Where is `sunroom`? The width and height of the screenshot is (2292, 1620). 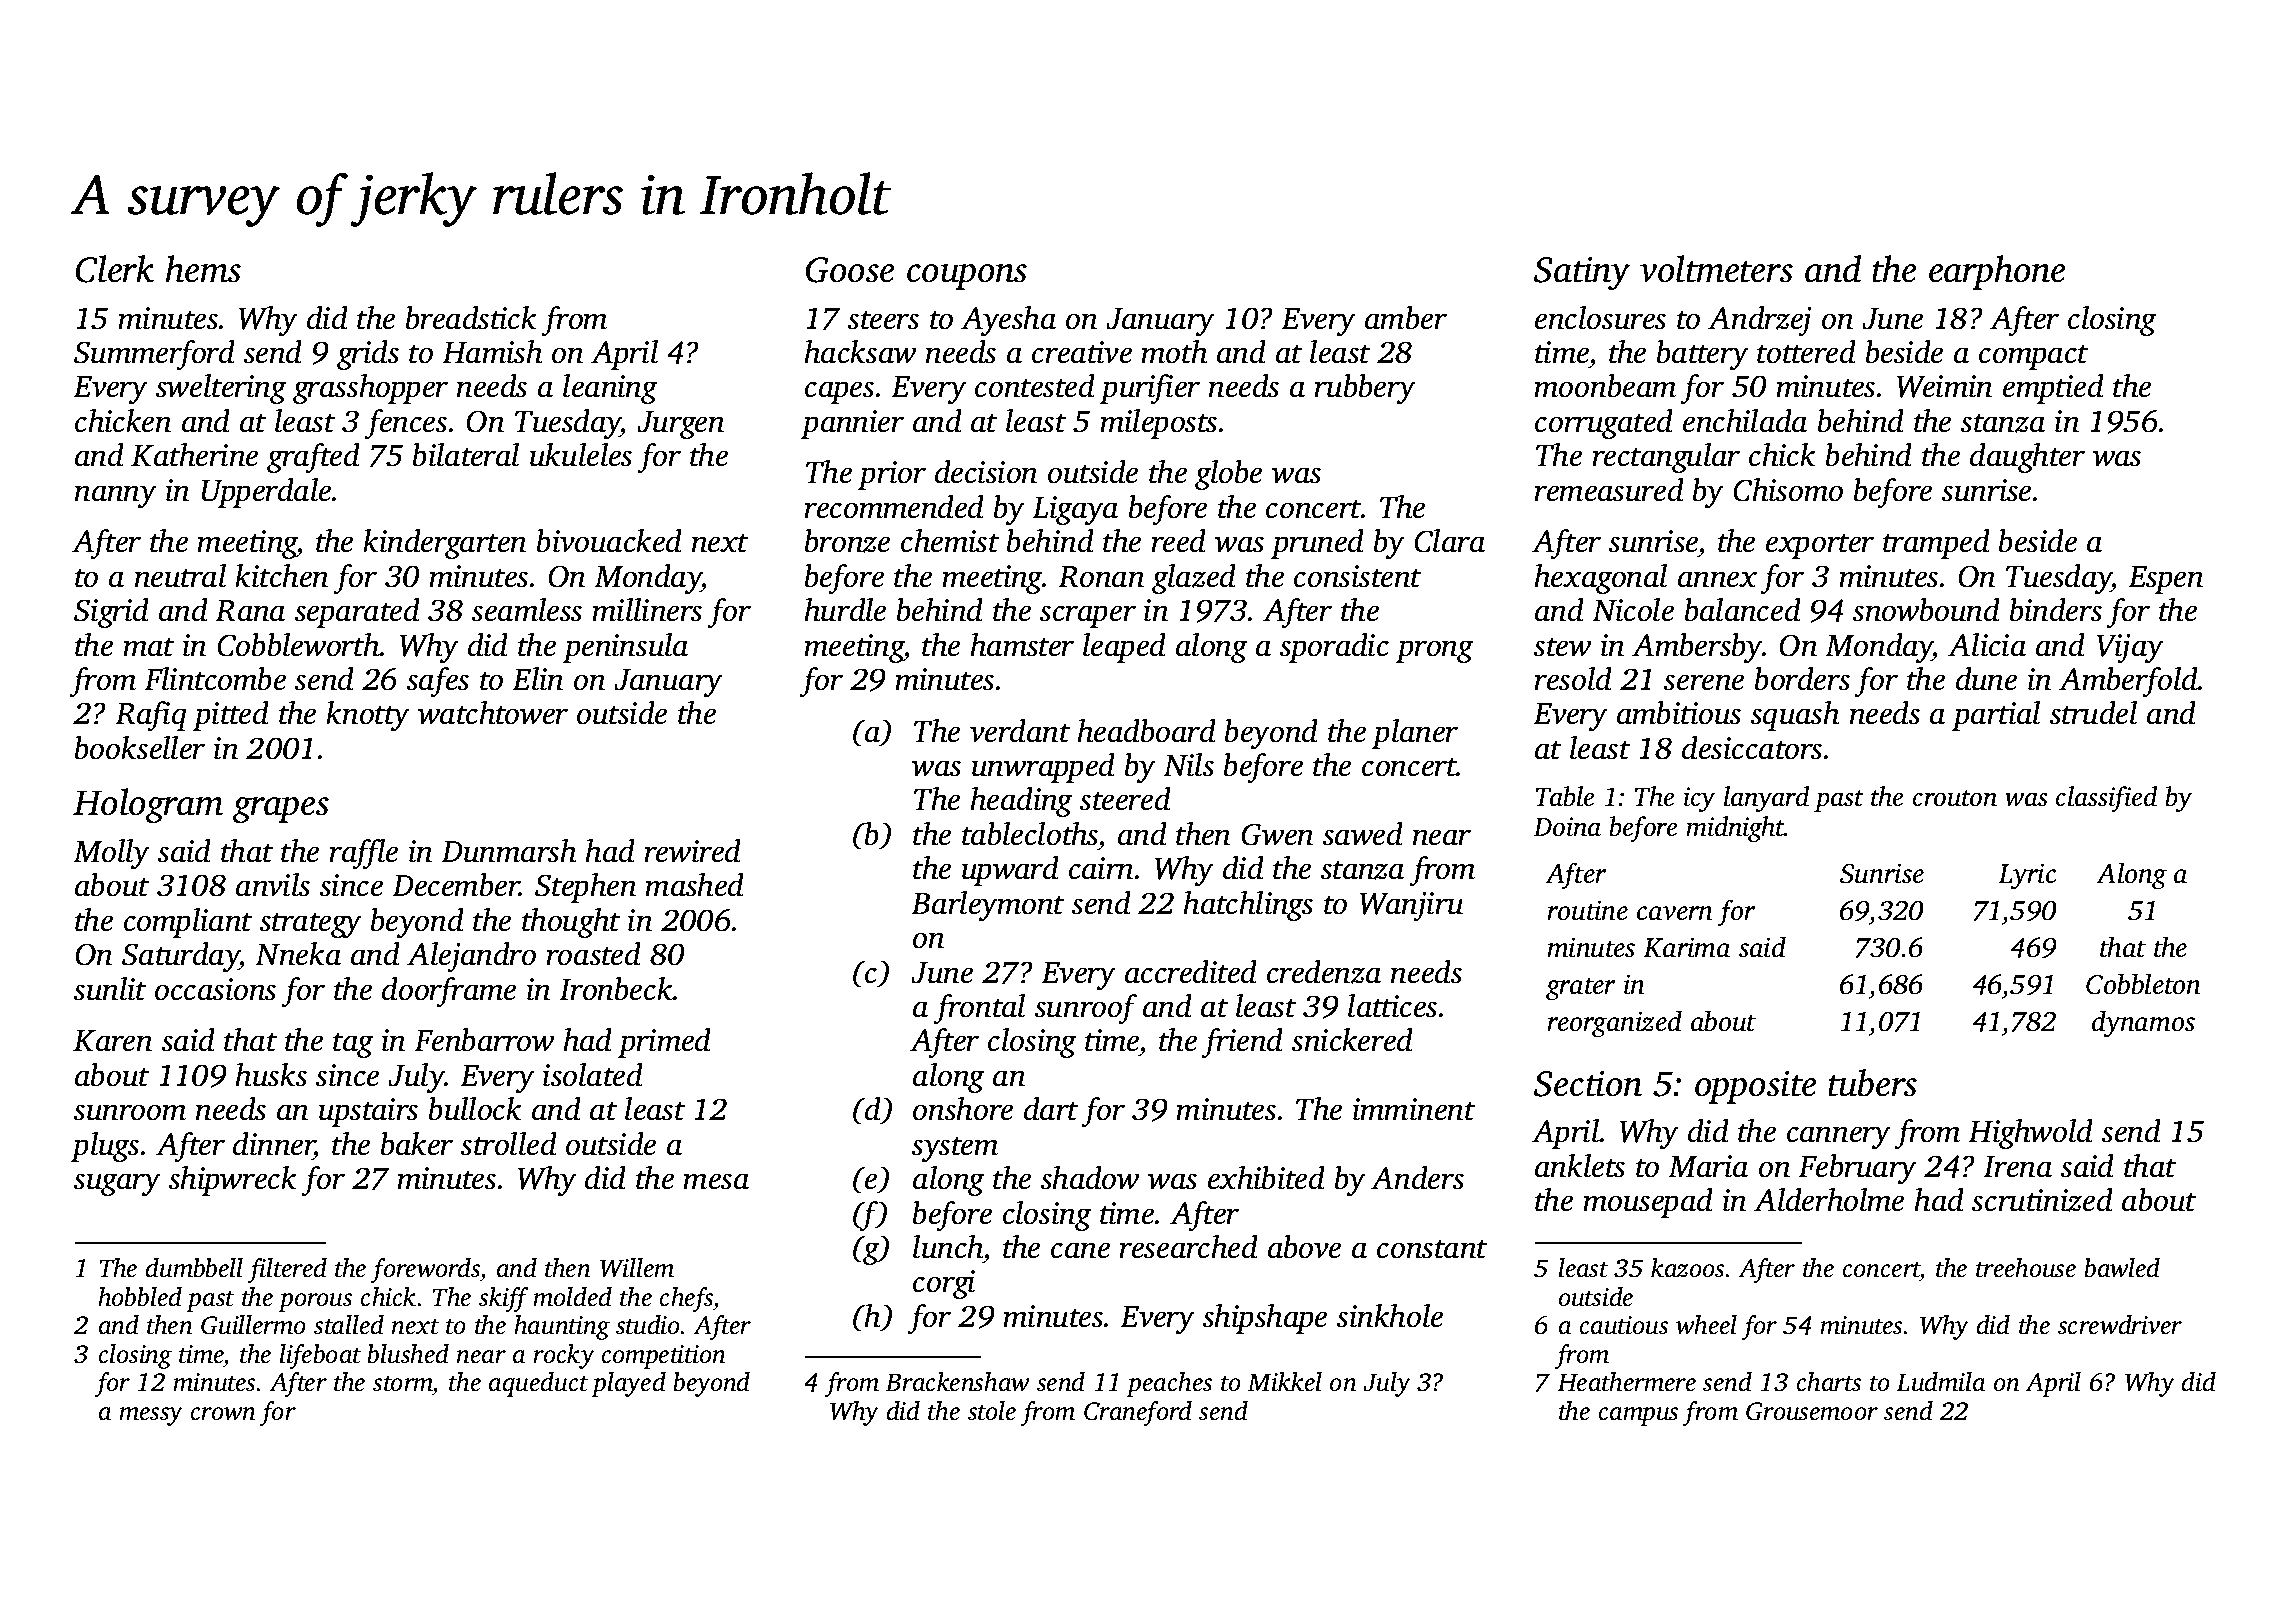
sunroom is located at coordinates (130, 1112).
